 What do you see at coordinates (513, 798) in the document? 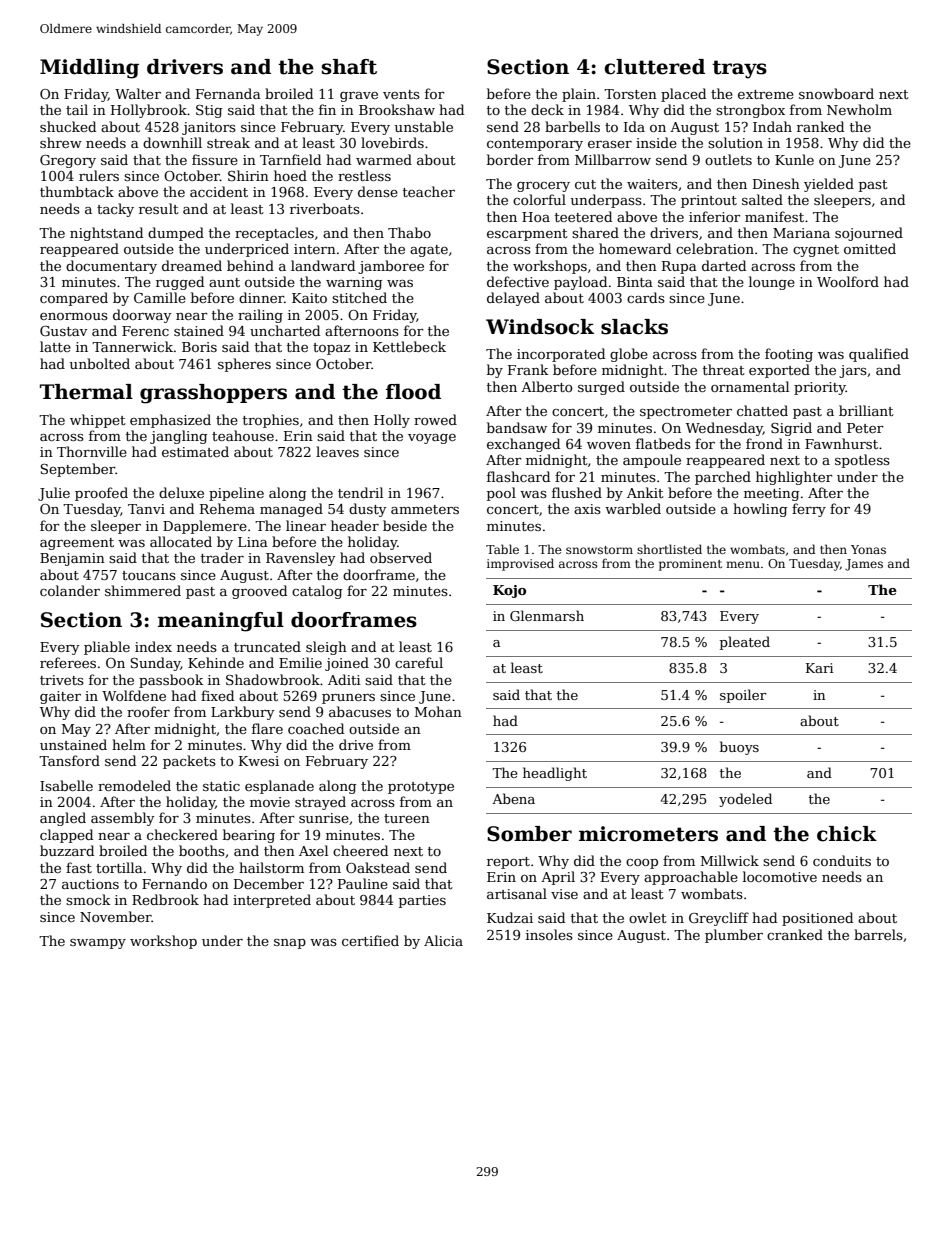
I see `Abena` at bounding box center [513, 798].
